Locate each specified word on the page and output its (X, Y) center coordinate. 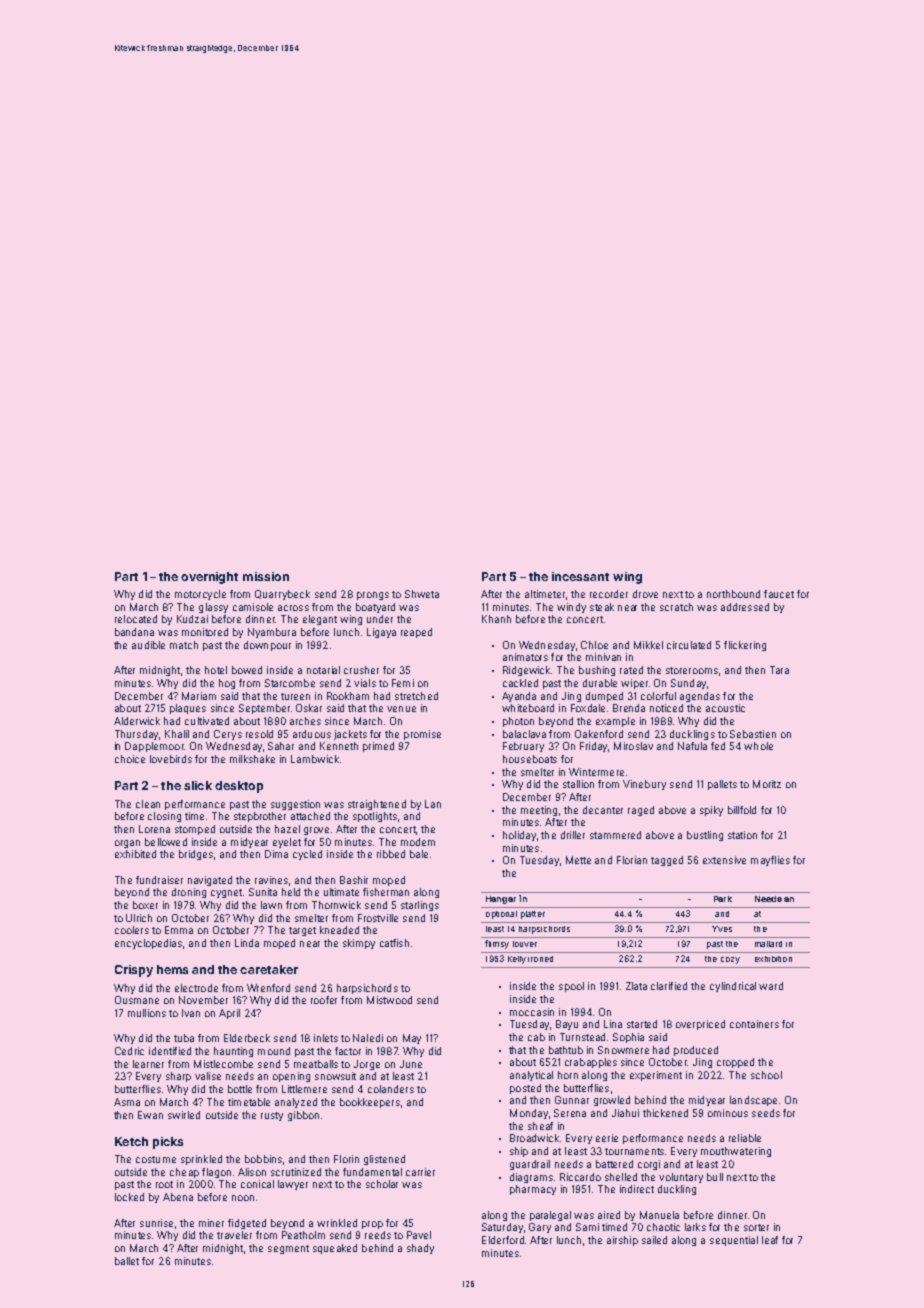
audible (148, 645)
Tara (779, 670)
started (642, 1024)
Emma (179, 930)
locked (129, 1197)
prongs (373, 596)
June (411, 1064)
